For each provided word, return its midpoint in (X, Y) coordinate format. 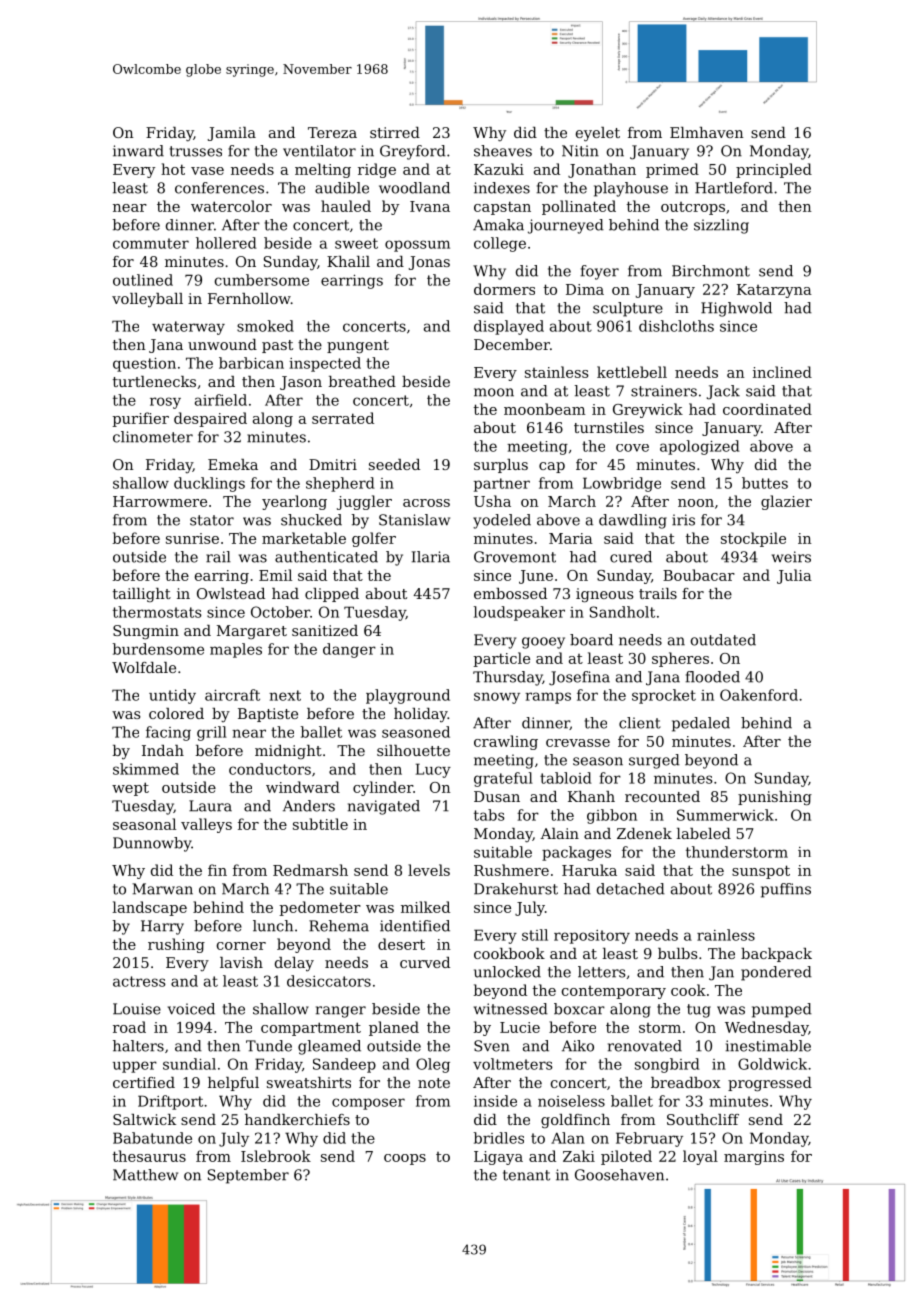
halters (138, 1046)
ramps (548, 698)
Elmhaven (707, 132)
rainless (726, 935)
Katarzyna (774, 291)
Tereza (332, 132)
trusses (196, 151)
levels (429, 870)
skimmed (146, 769)
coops (405, 1159)
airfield (221, 400)
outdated (723, 640)
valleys (206, 825)
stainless (557, 372)
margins (754, 1158)
